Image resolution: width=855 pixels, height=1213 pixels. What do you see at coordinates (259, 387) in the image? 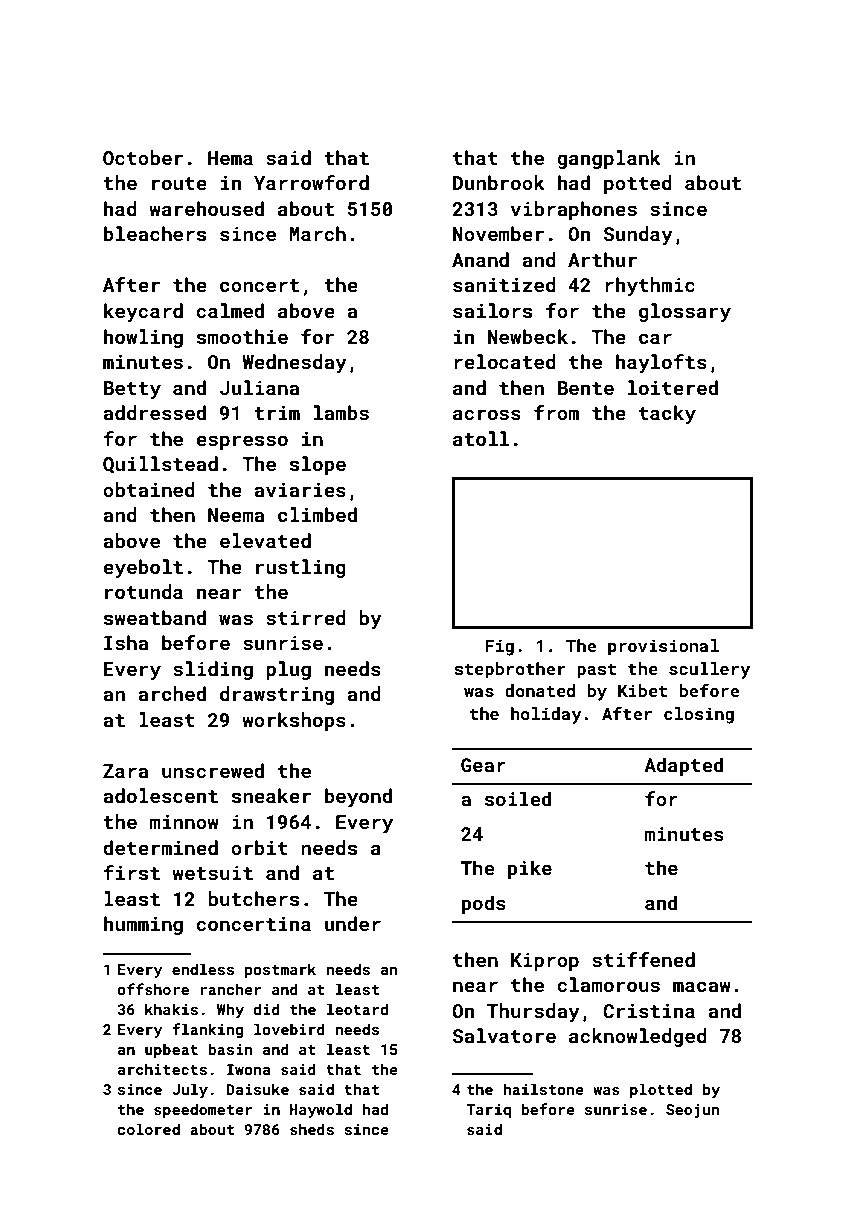
I see `Juliana` at bounding box center [259, 387].
